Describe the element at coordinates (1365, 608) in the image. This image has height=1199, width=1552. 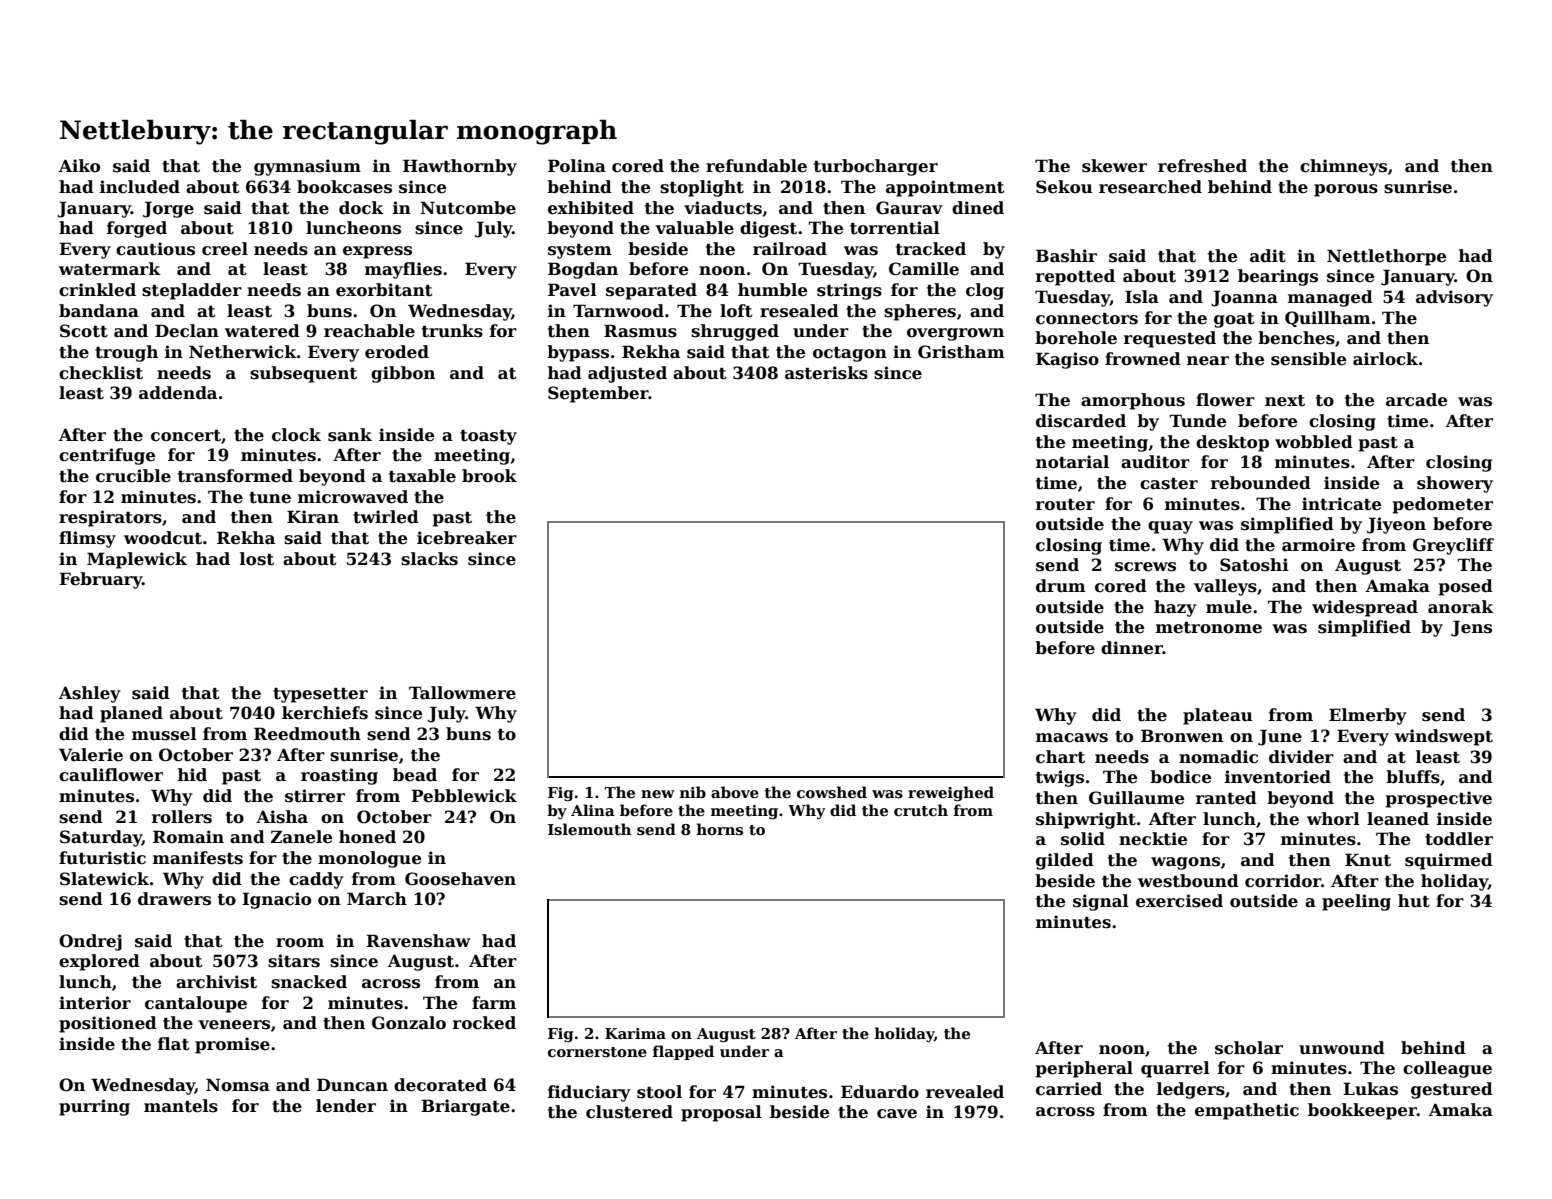
I see `widespread` at that location.
